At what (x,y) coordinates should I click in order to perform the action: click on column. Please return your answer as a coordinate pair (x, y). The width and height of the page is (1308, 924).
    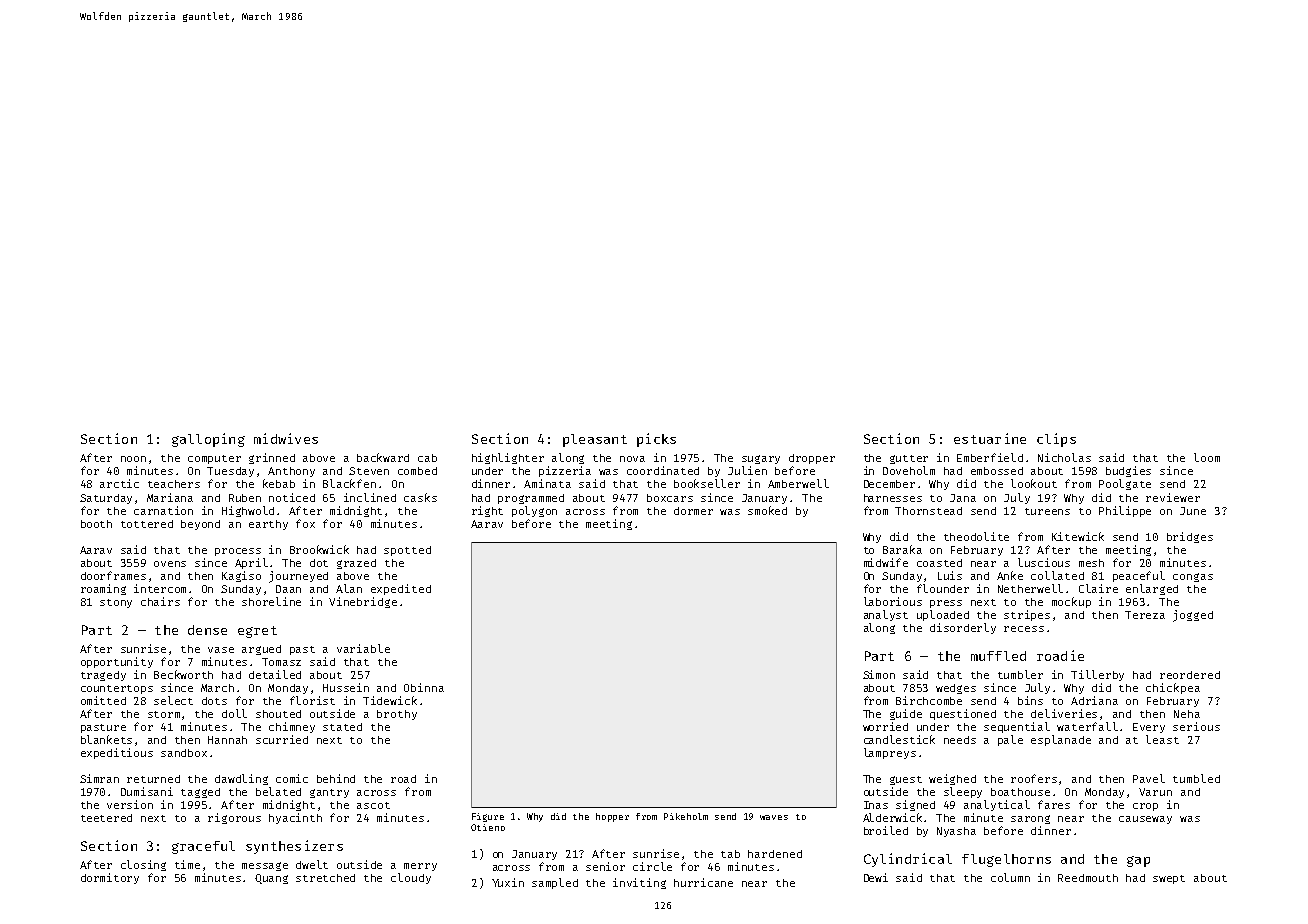
    Looking at the image, I should click on (1010, 877).
